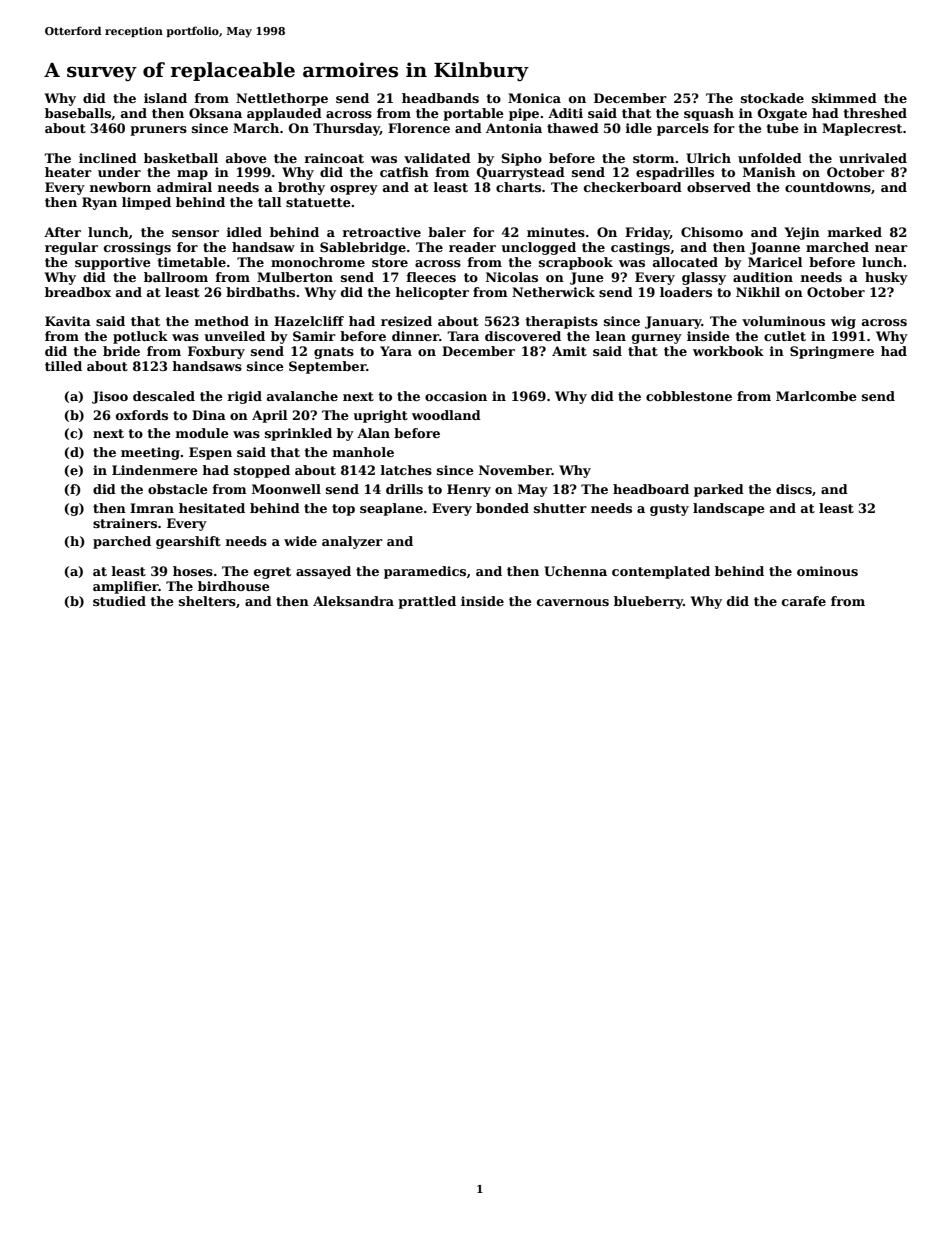 Image resolution: width=952 pixels, height=1233 pixels. I want to click on Nettlethorpe, so click(282, 99).
